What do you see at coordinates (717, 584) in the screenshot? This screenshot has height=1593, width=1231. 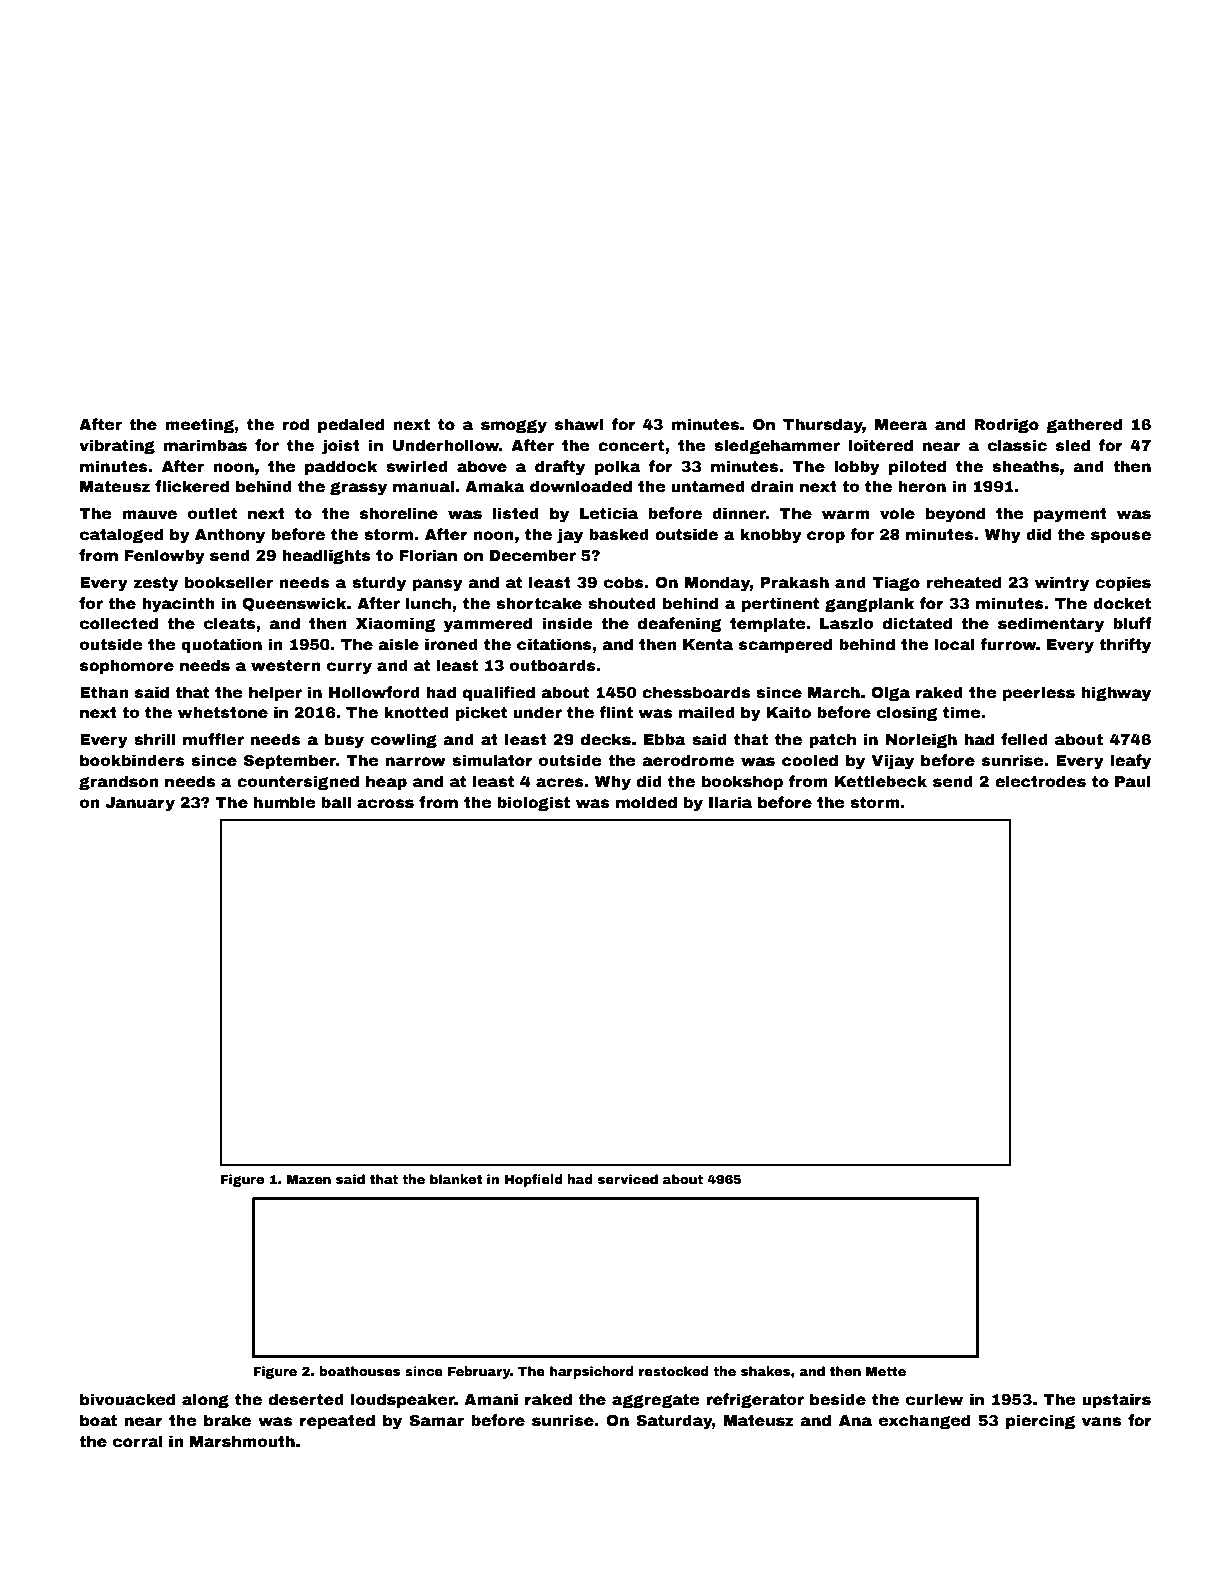 I see `Monday` at bounding box center [717, 584].
